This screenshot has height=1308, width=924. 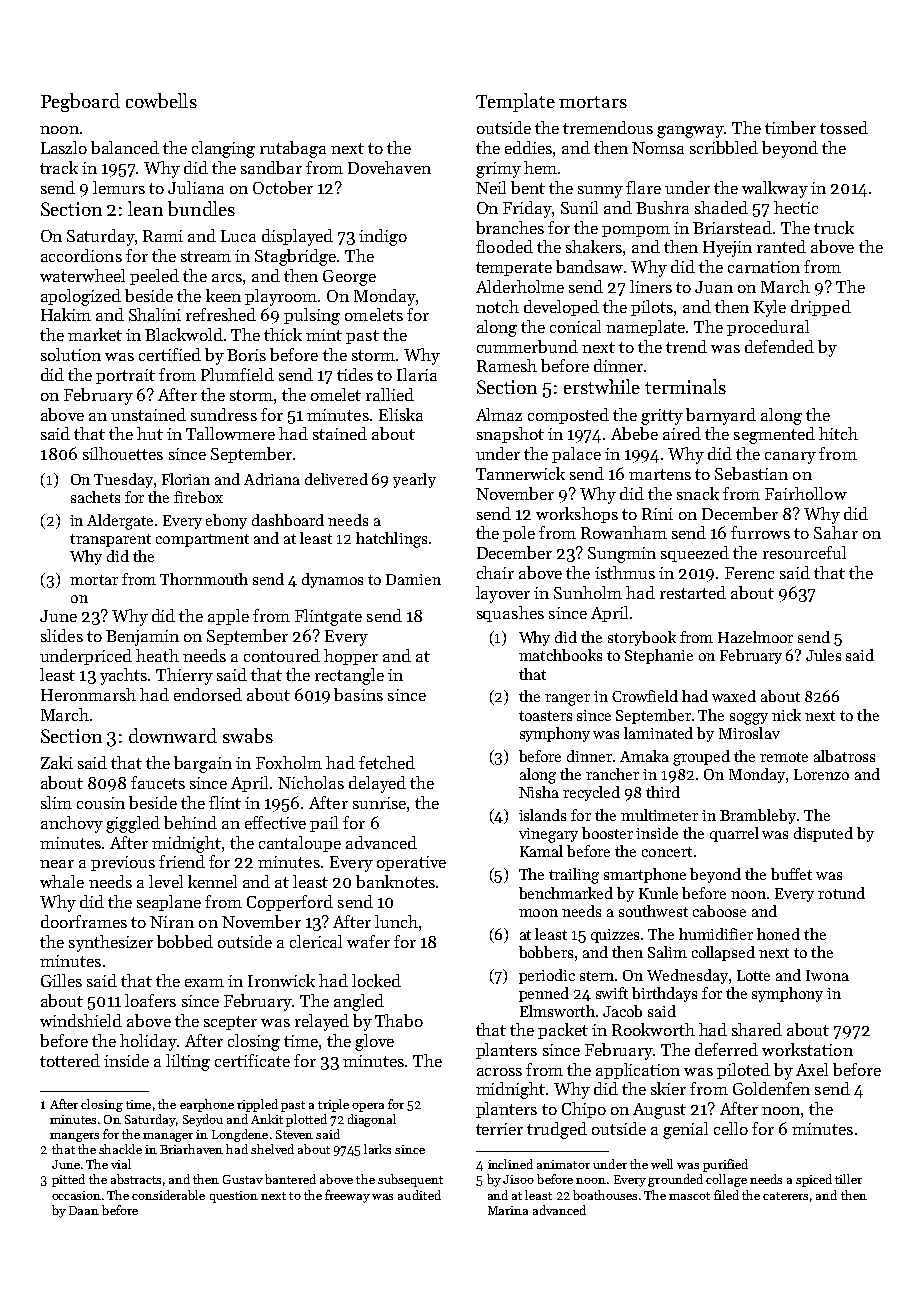 What do you see at coordinates (775, 189) in the screenshot?
I see `walkway` at bounding box center [775, 189].
